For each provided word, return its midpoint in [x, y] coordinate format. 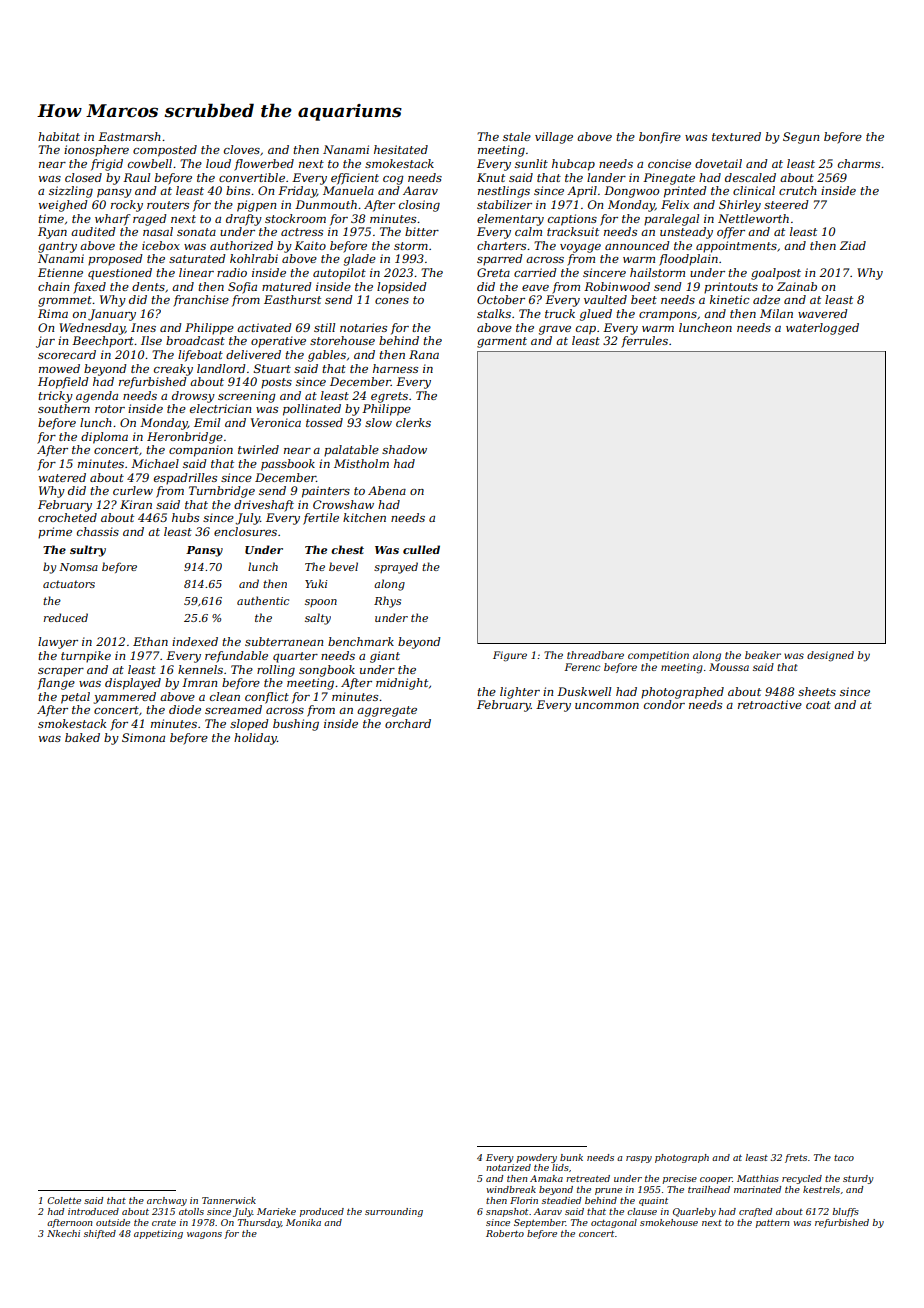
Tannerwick [229, 1200]
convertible [252, 177]
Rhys [387, 602]
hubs [185, 517]
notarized [508, 1167]
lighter [520, 693]
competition [658, 656]
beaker [763, 655]
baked [82, 737]
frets [796, 1158]
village [554, 138]
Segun [801, 138]
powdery [537, 1158]
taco [844, 1158]
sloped [249, 725]
